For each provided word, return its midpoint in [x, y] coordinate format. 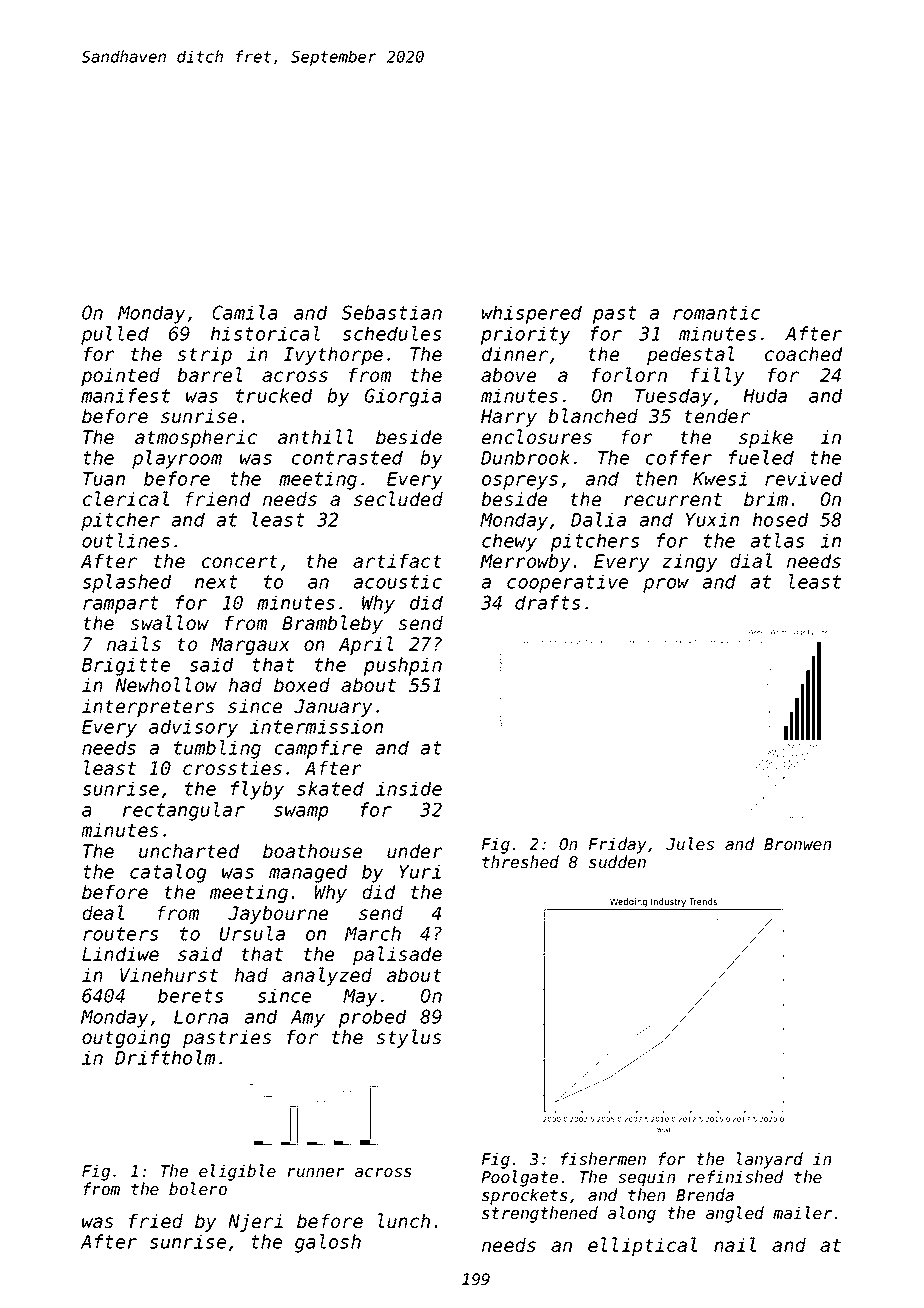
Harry [509, 418]
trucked [274, 395]
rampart [121, 605]
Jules [690, 843]
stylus [409, 1038]
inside [409, 788]
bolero [198, 1188]
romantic [717, 312]
